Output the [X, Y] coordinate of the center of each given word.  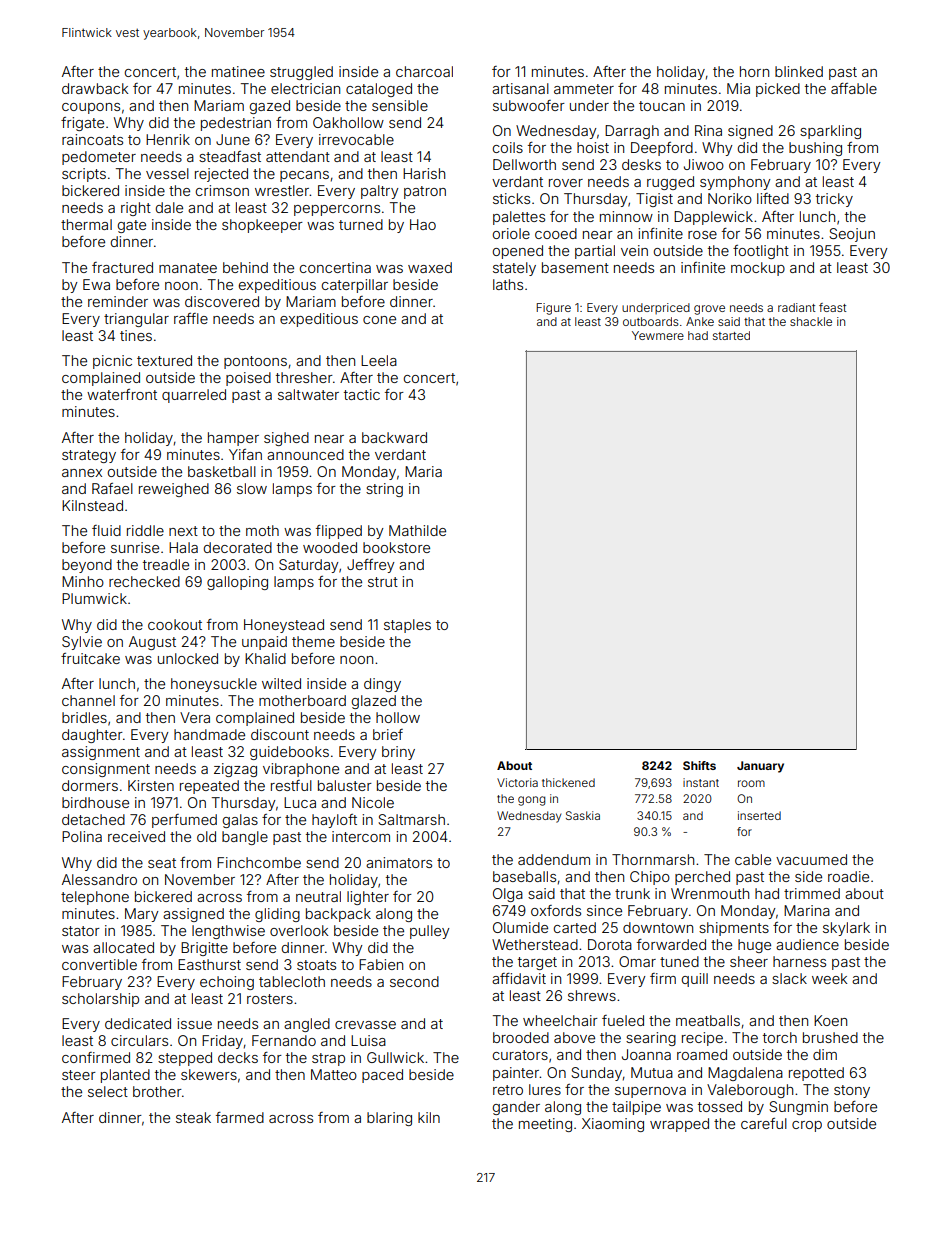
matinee [238, 71]
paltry [380, 192]
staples [407, 626]
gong [531, 801]
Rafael [112, 488]
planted [125, 1076]
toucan [662, 106]
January [760, 767]
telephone [95, 898]
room [751, 783]
